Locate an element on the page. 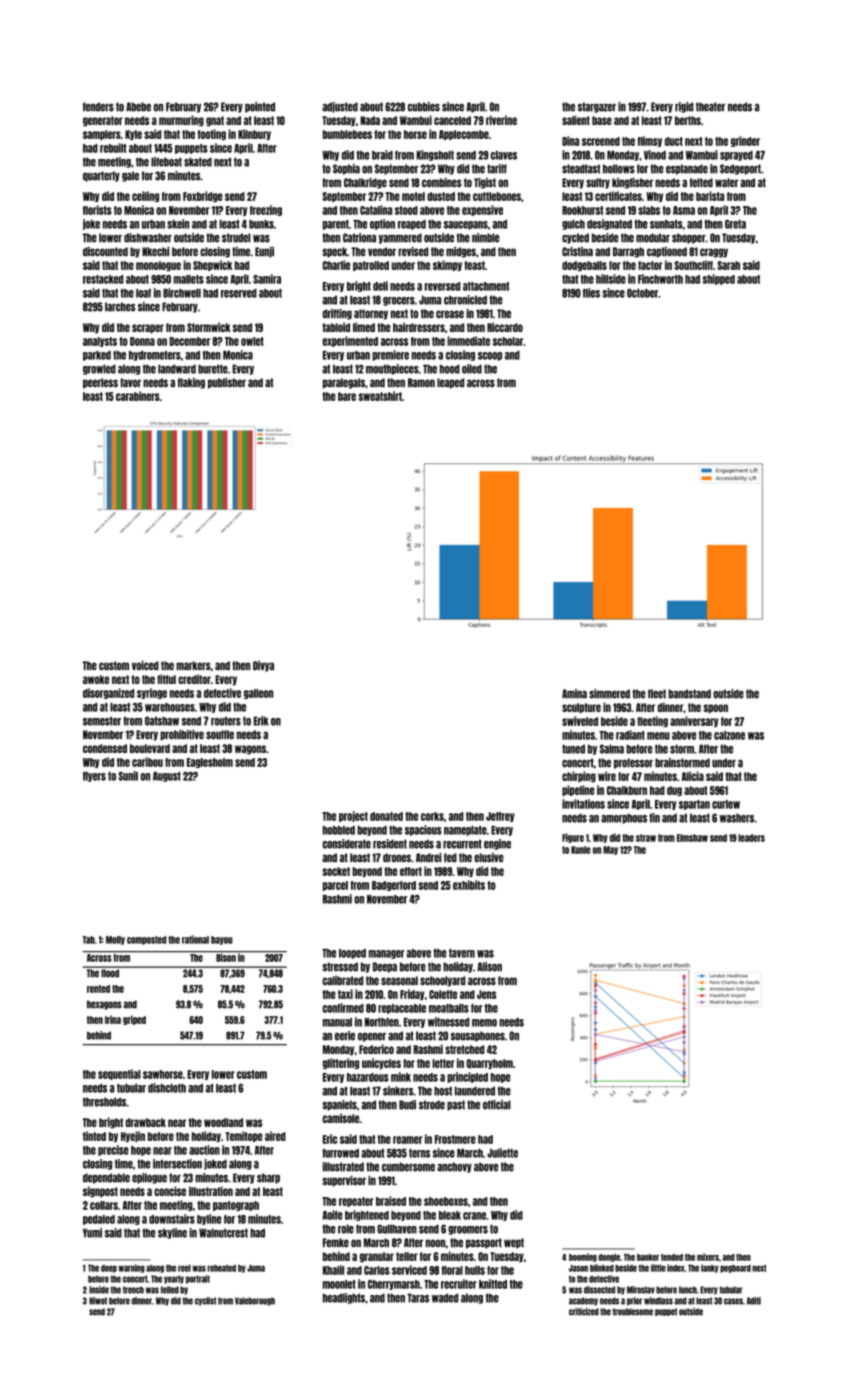  mixers is located at coordinates (708, 1257).
